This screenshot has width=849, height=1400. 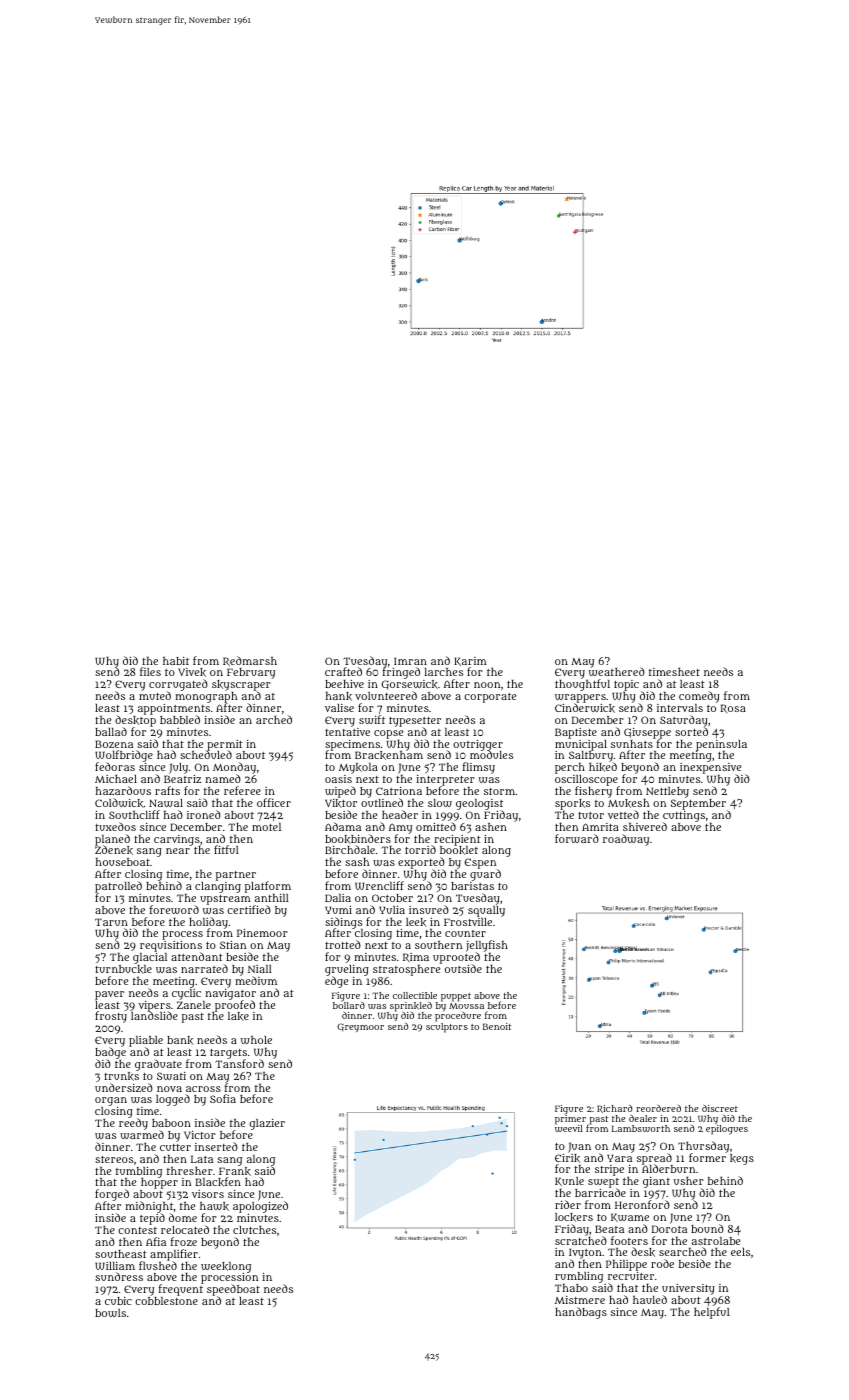 I want to click on badge, so click(x=110, y=1054).
